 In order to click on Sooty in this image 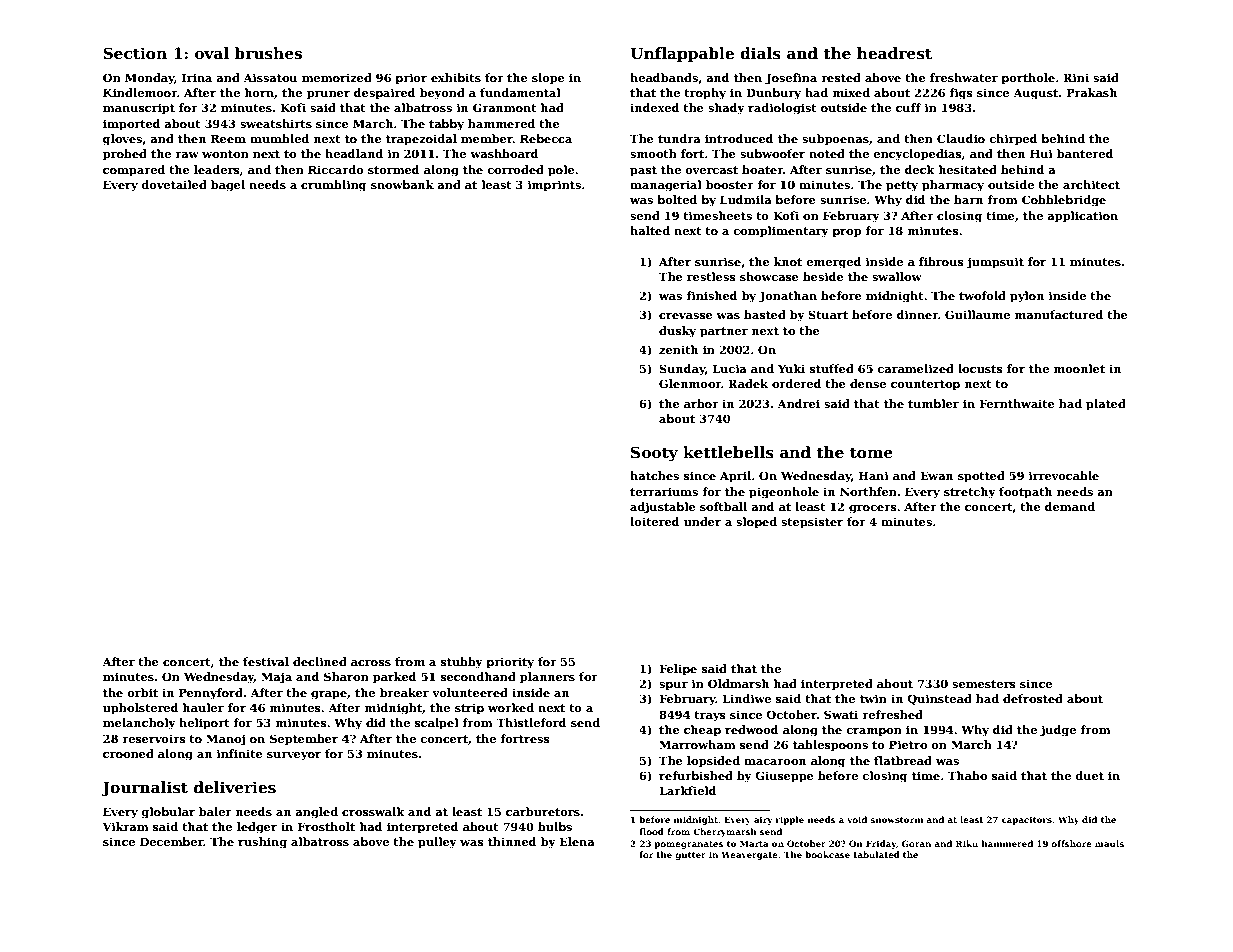, I will do `click(654, 454)`.
